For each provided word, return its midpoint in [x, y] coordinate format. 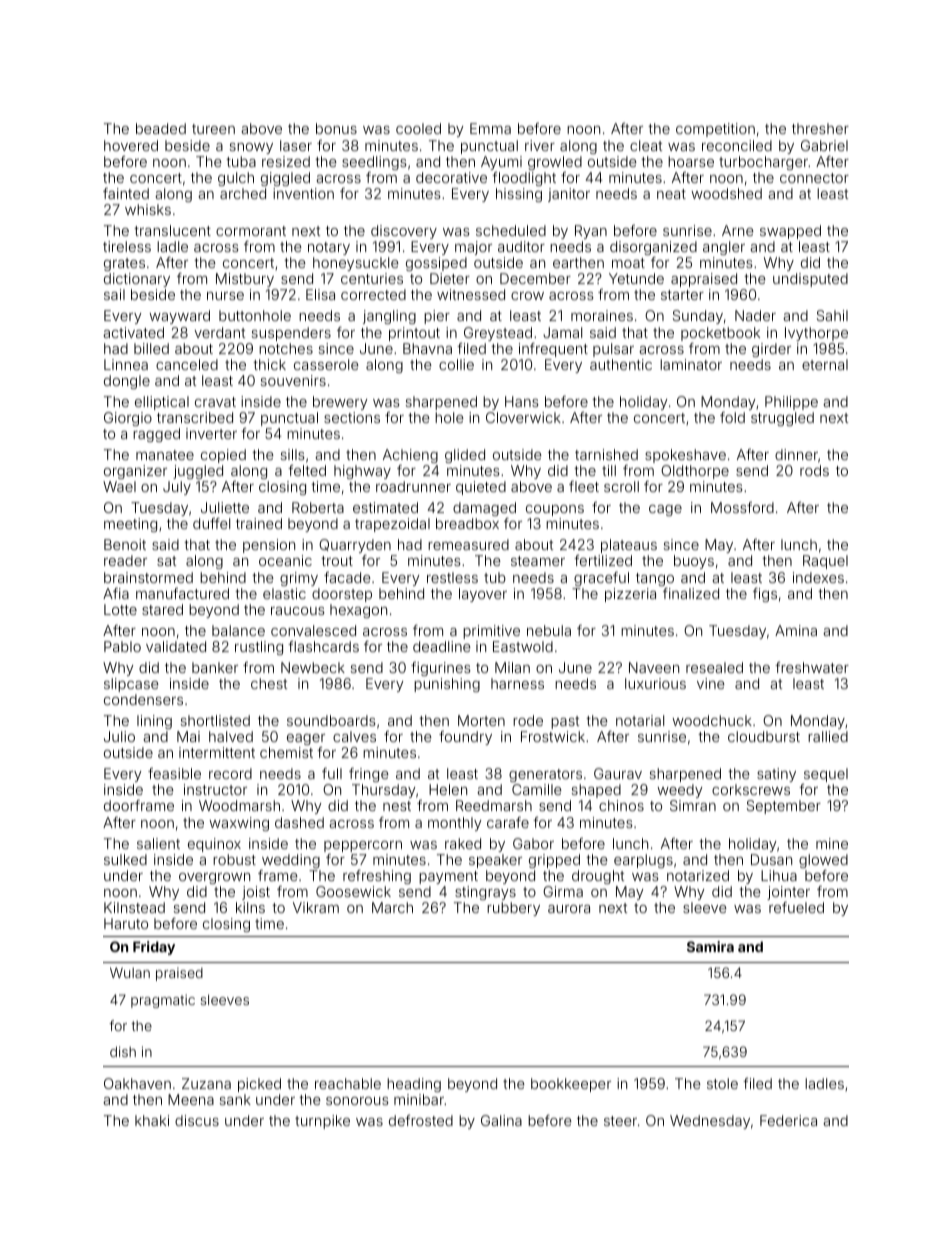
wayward [179, 317]
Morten [481, 720]
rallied [828, 736]
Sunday [698, 317]
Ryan [591, 232]
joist [256, 893]
